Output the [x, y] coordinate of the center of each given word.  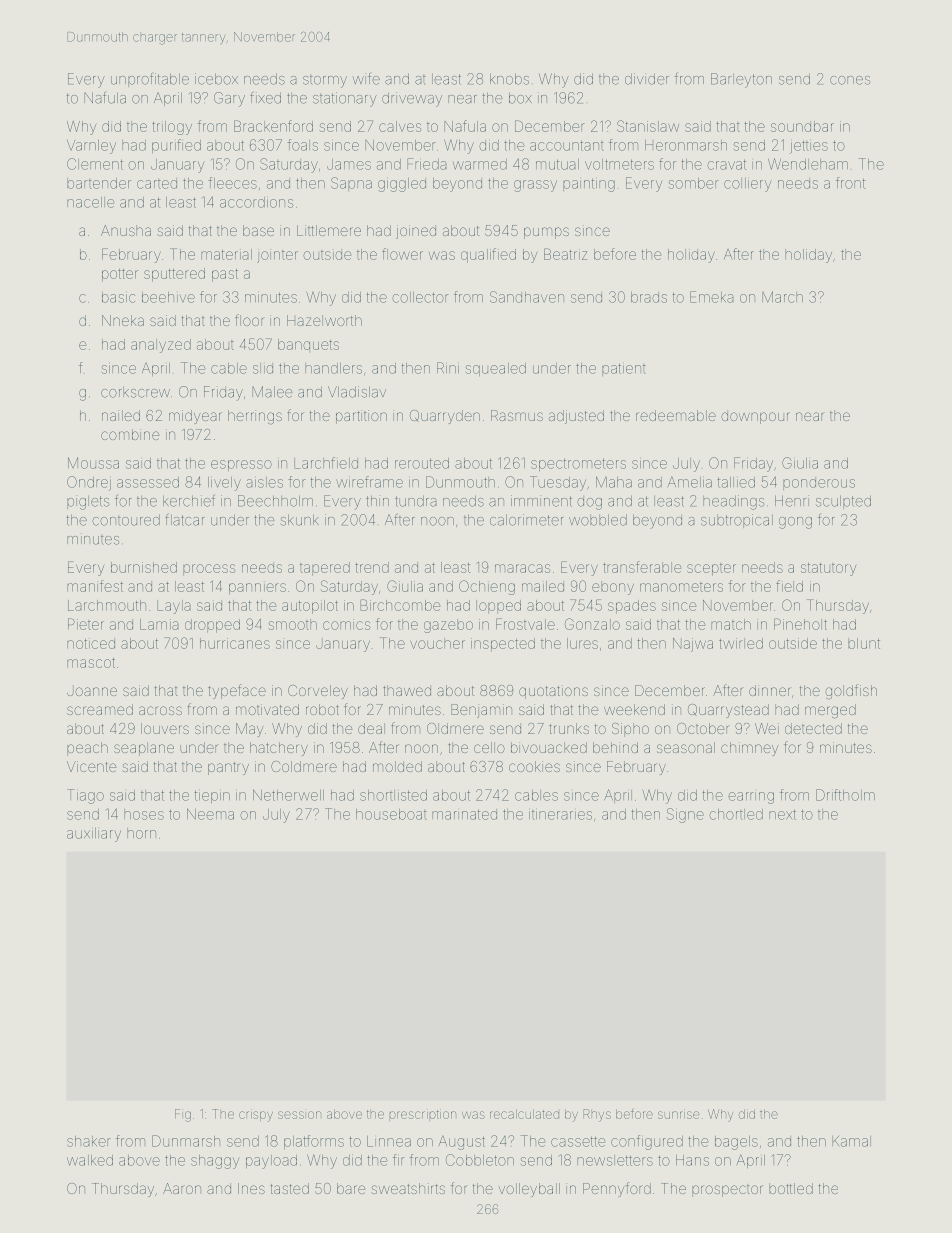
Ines [251, 1188]
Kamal [851, 1141]
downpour [755, 418]
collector [420, 297]
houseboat [391, 814]
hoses [144, 814]
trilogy [172, 128]
